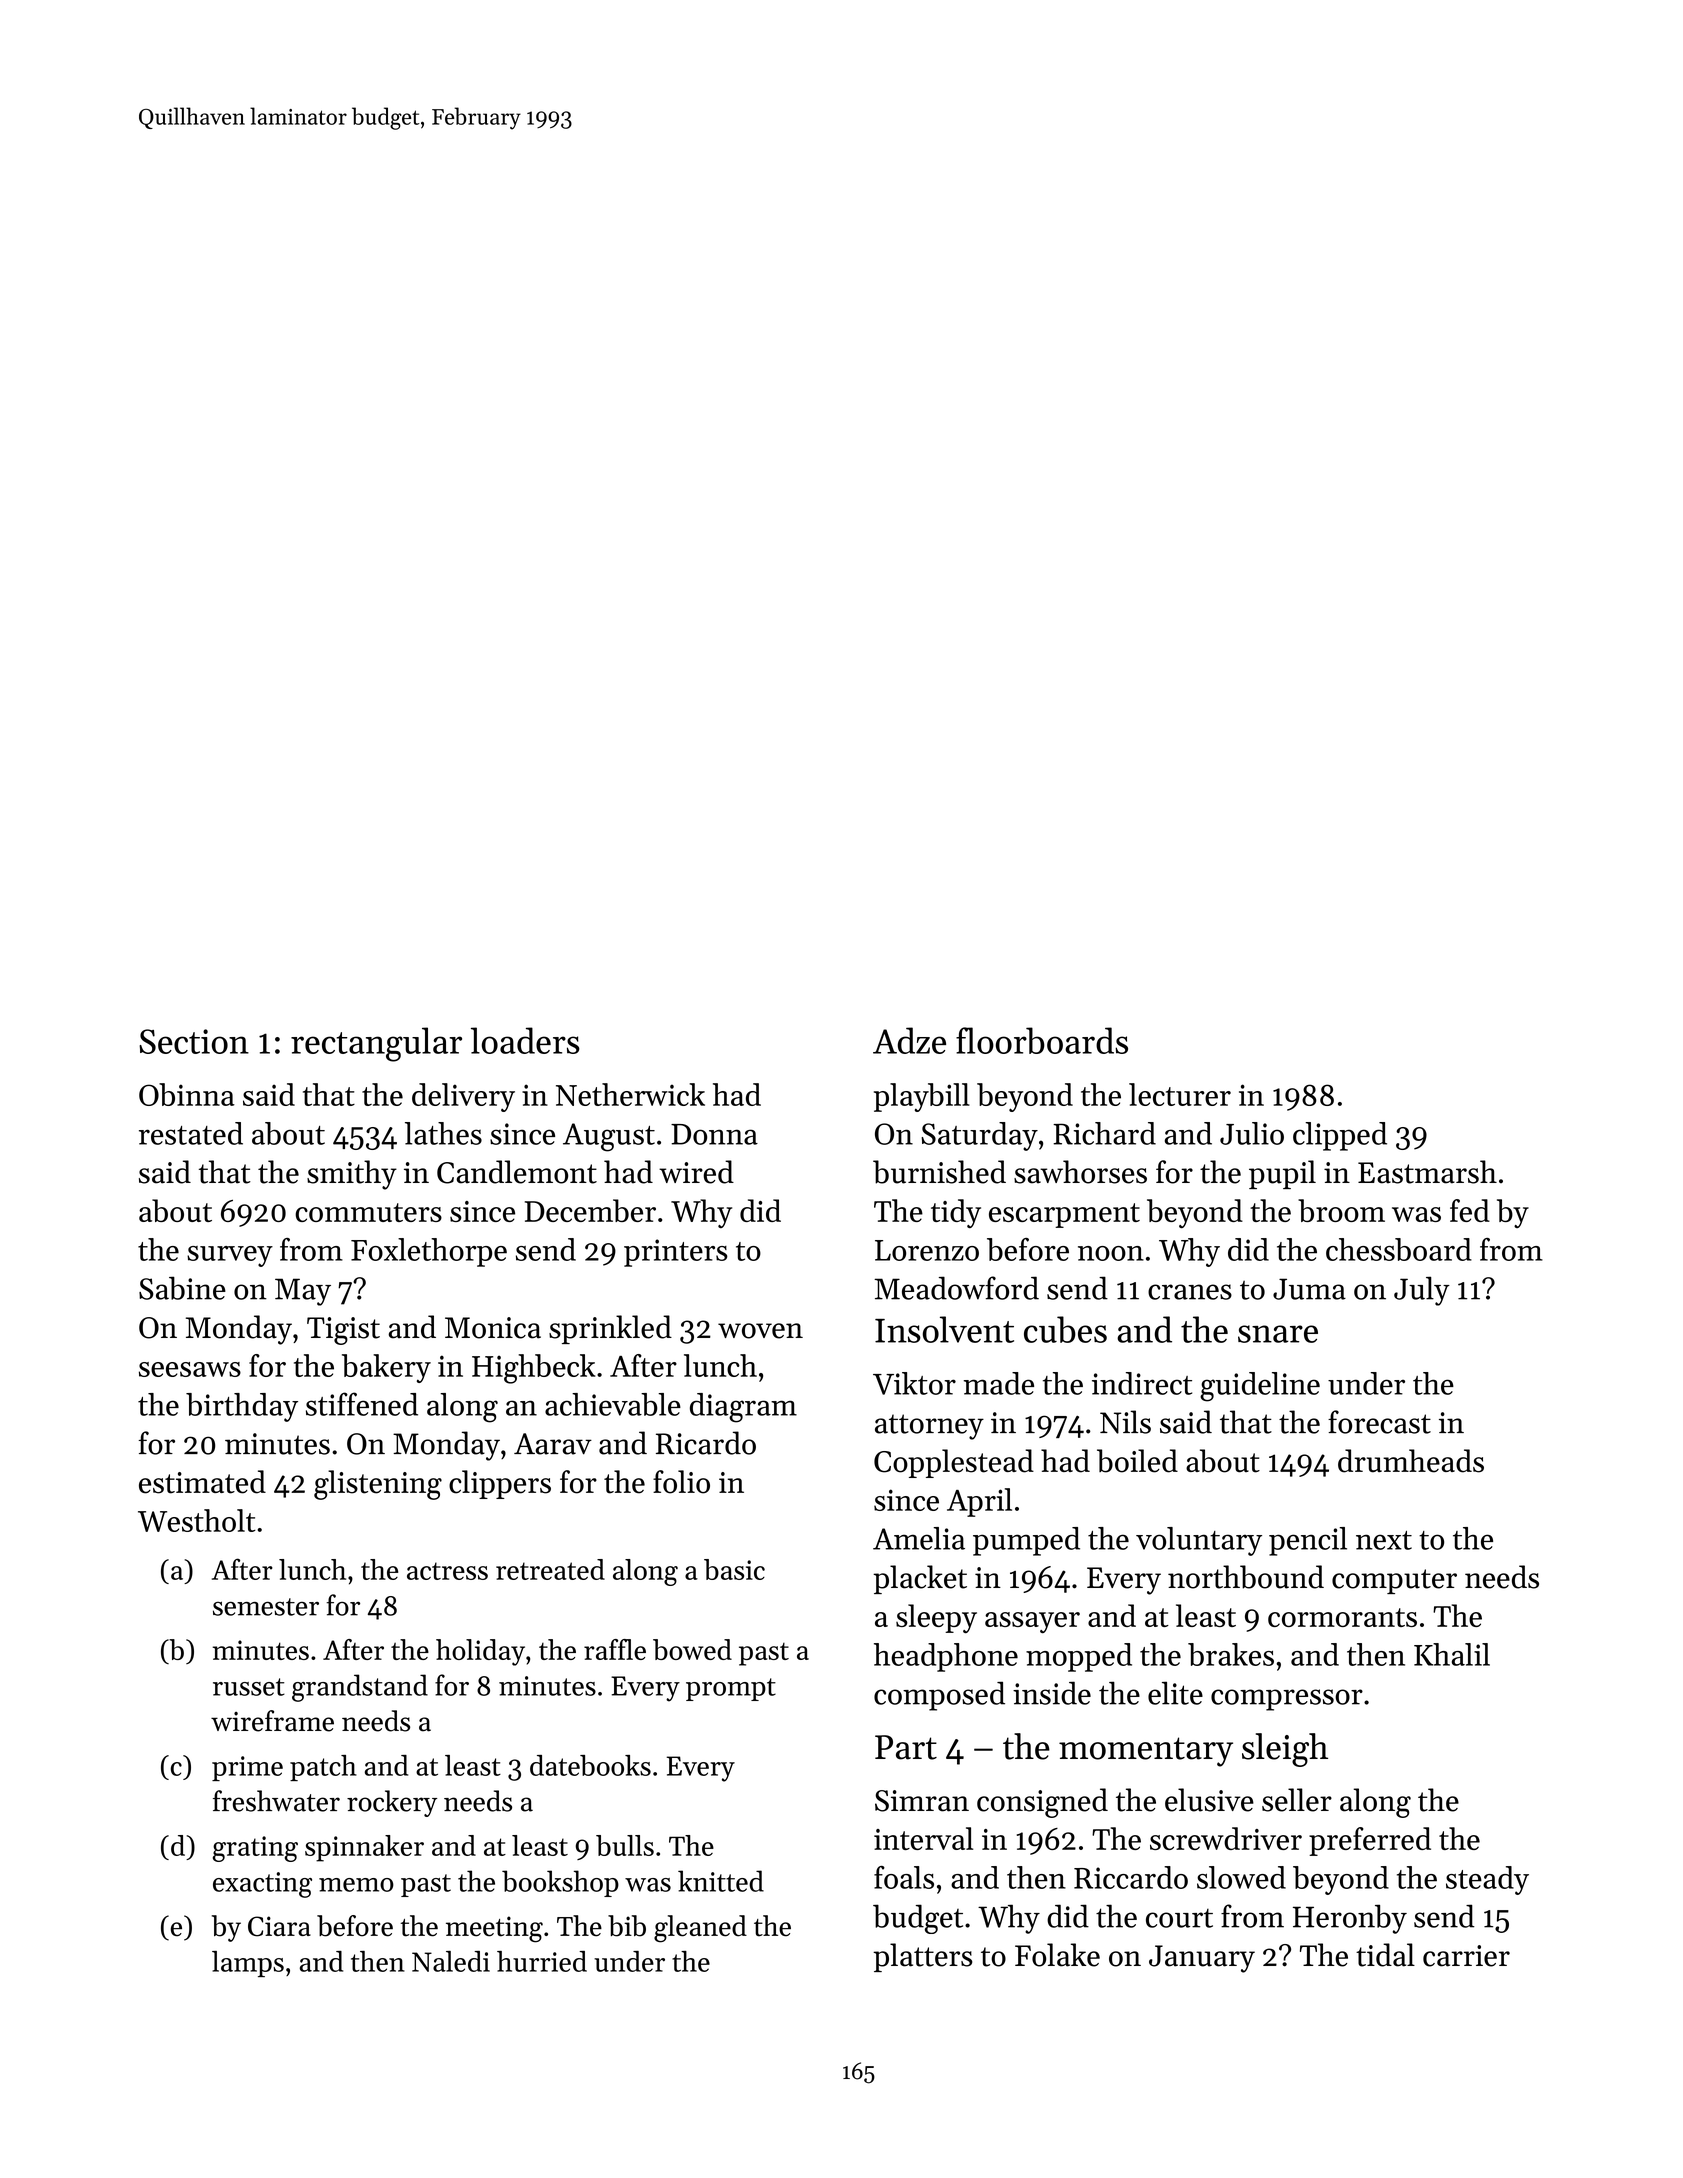 The image size is (1683, 2178). What do you see at coordinates (451, 1961) in the image?
I see `Naledi` at bounding box center [451, 1961].
